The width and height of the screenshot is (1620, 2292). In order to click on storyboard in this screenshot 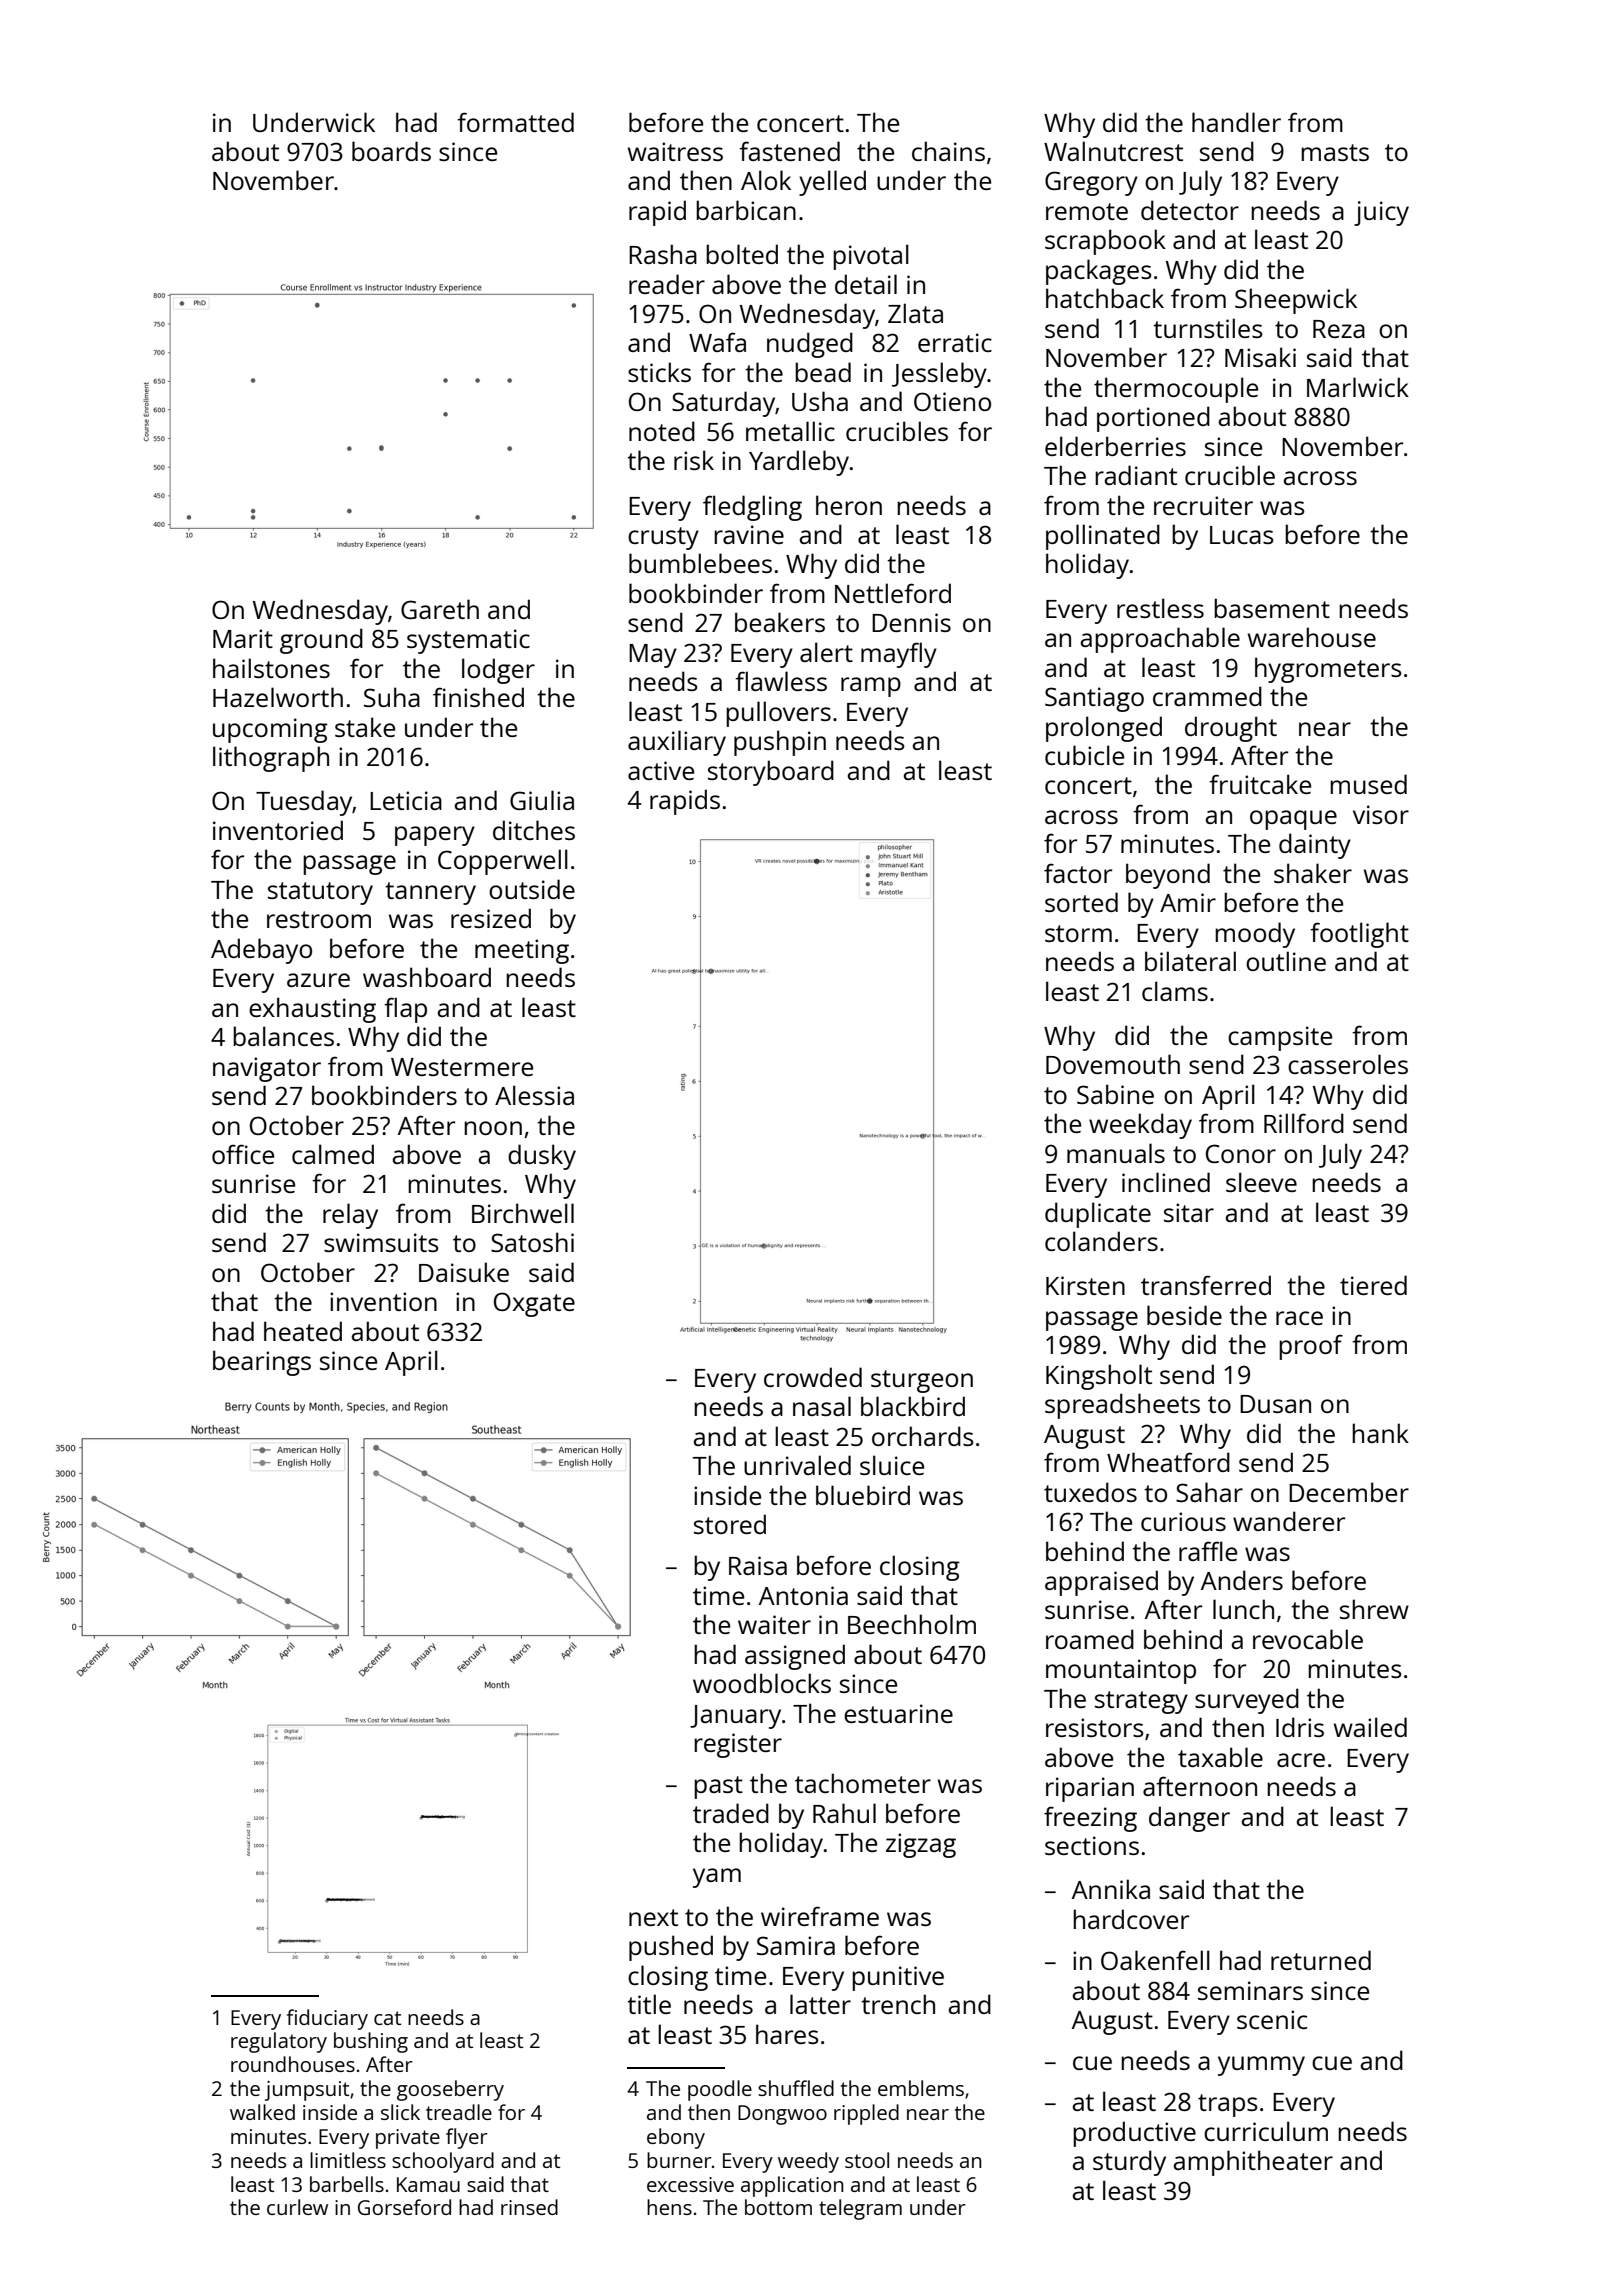, I will do `click(771, 773)`.
